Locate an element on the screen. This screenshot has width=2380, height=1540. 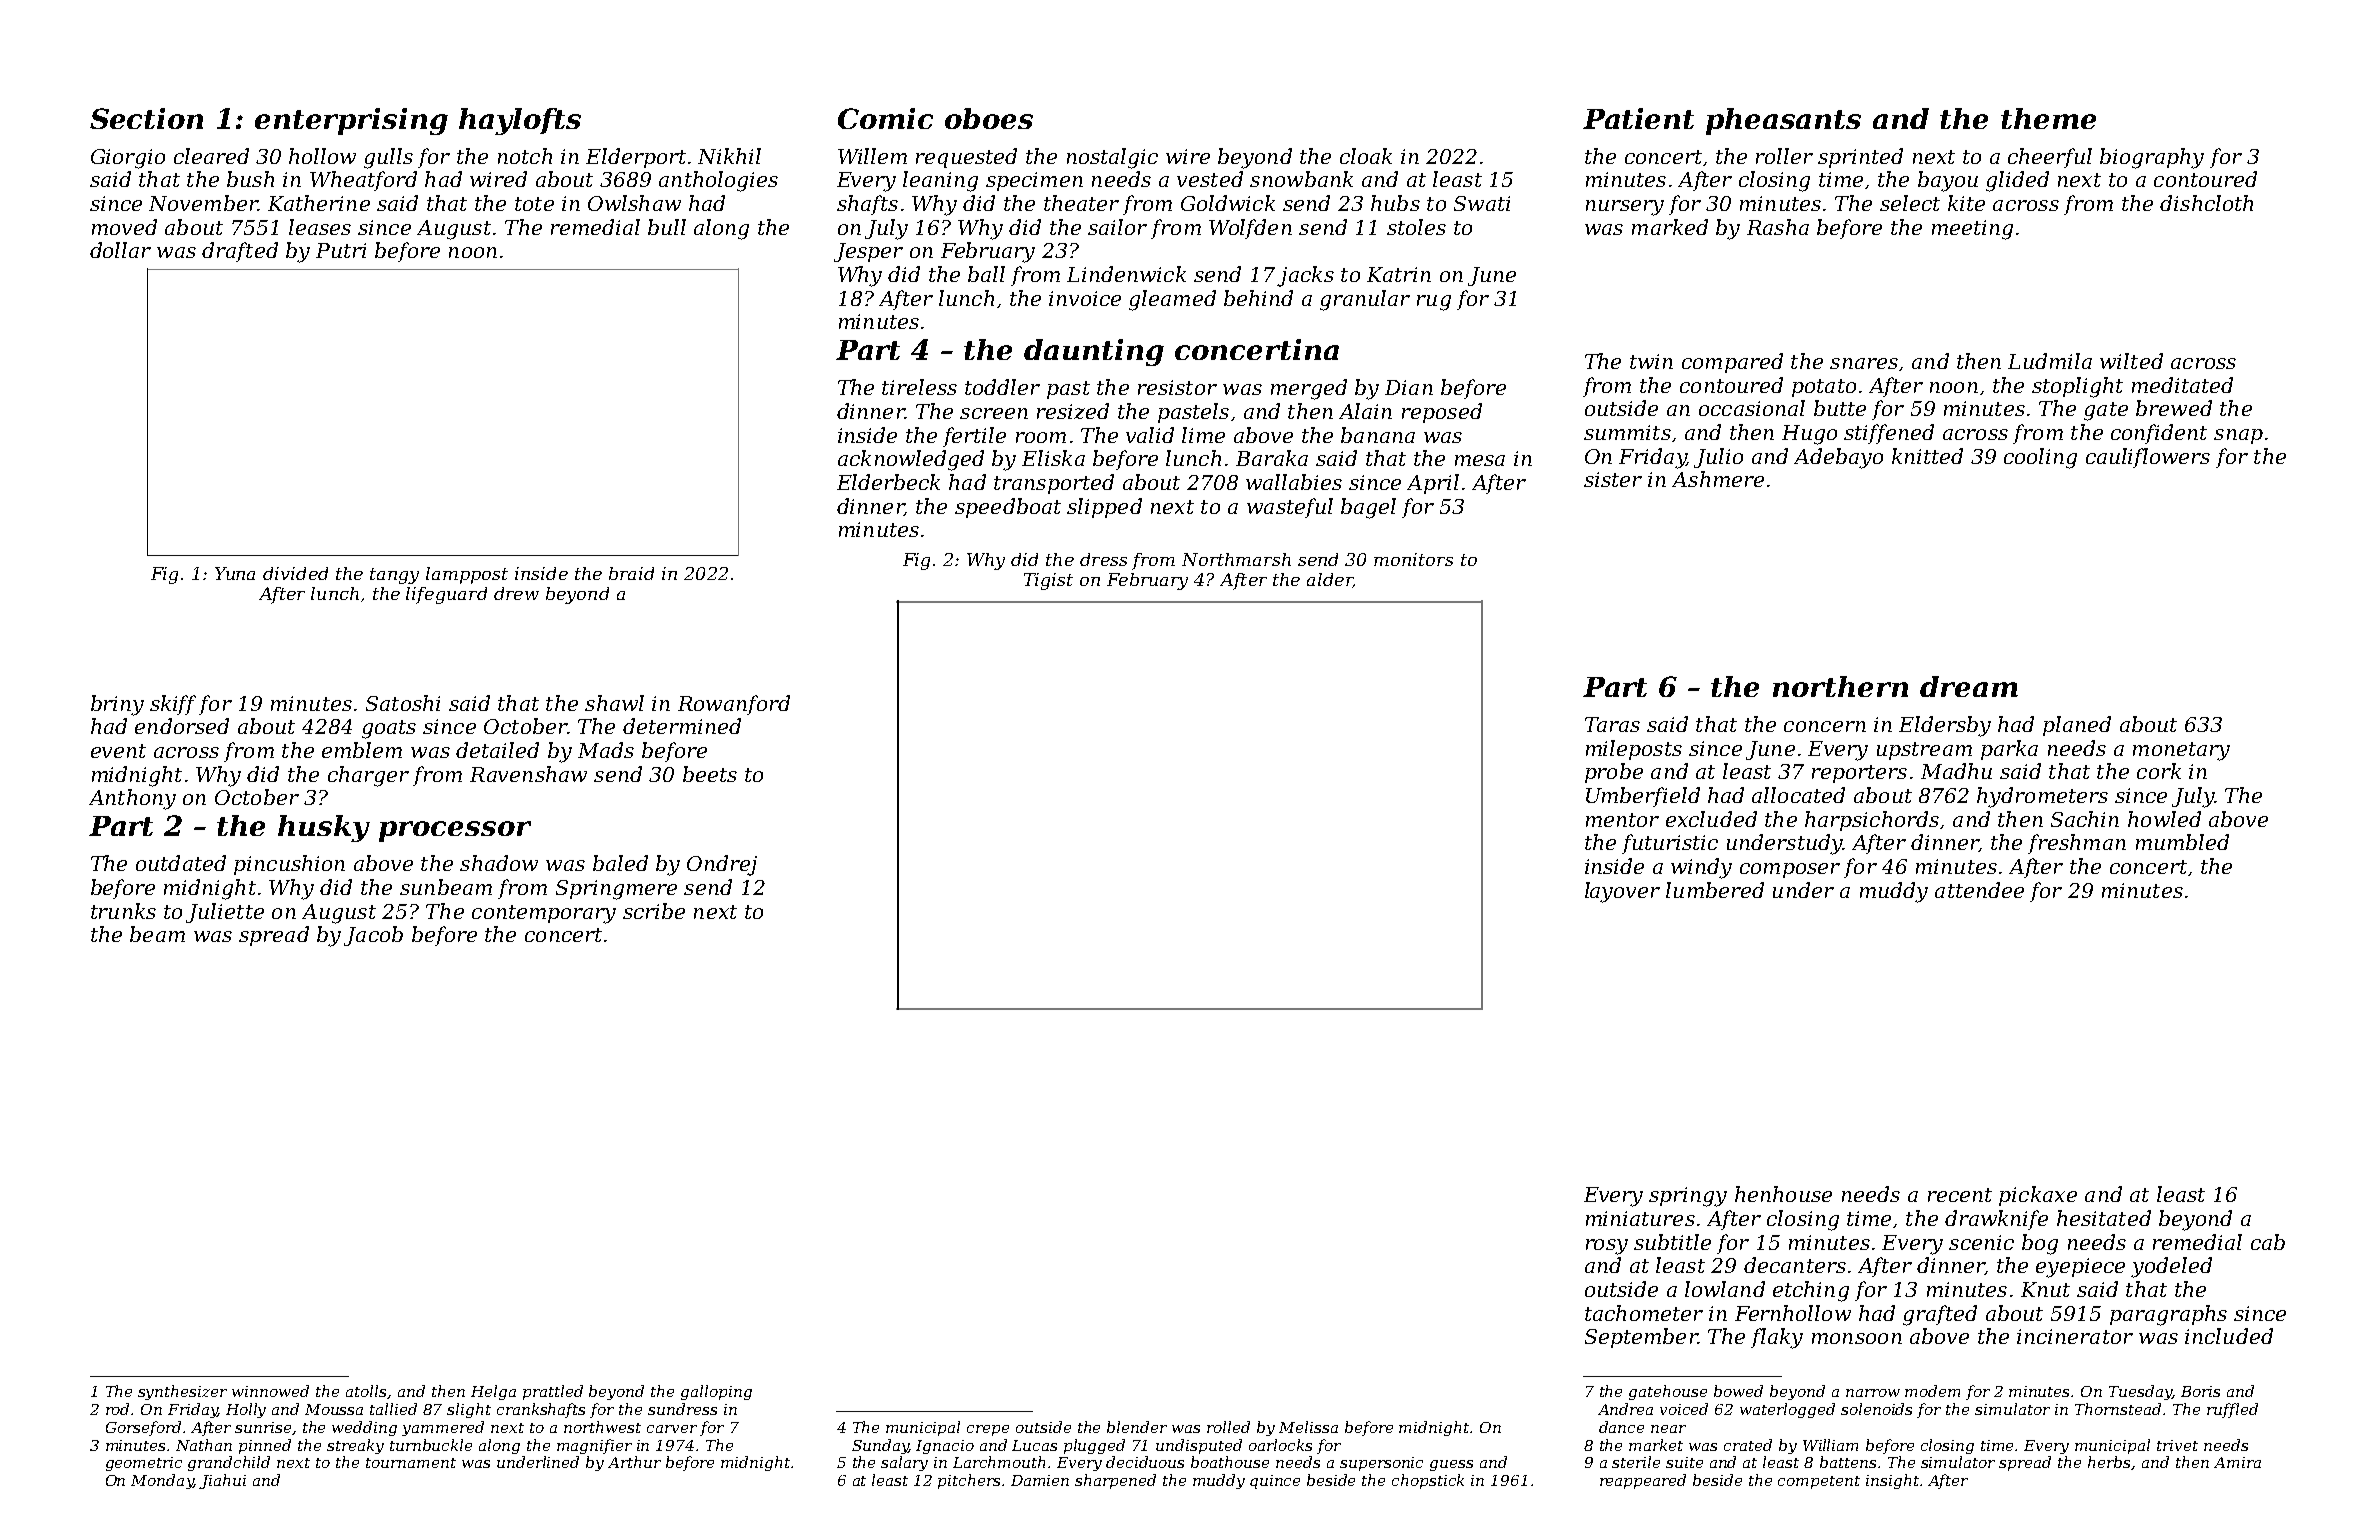
haylofts is located at coordinates (520, 121).
